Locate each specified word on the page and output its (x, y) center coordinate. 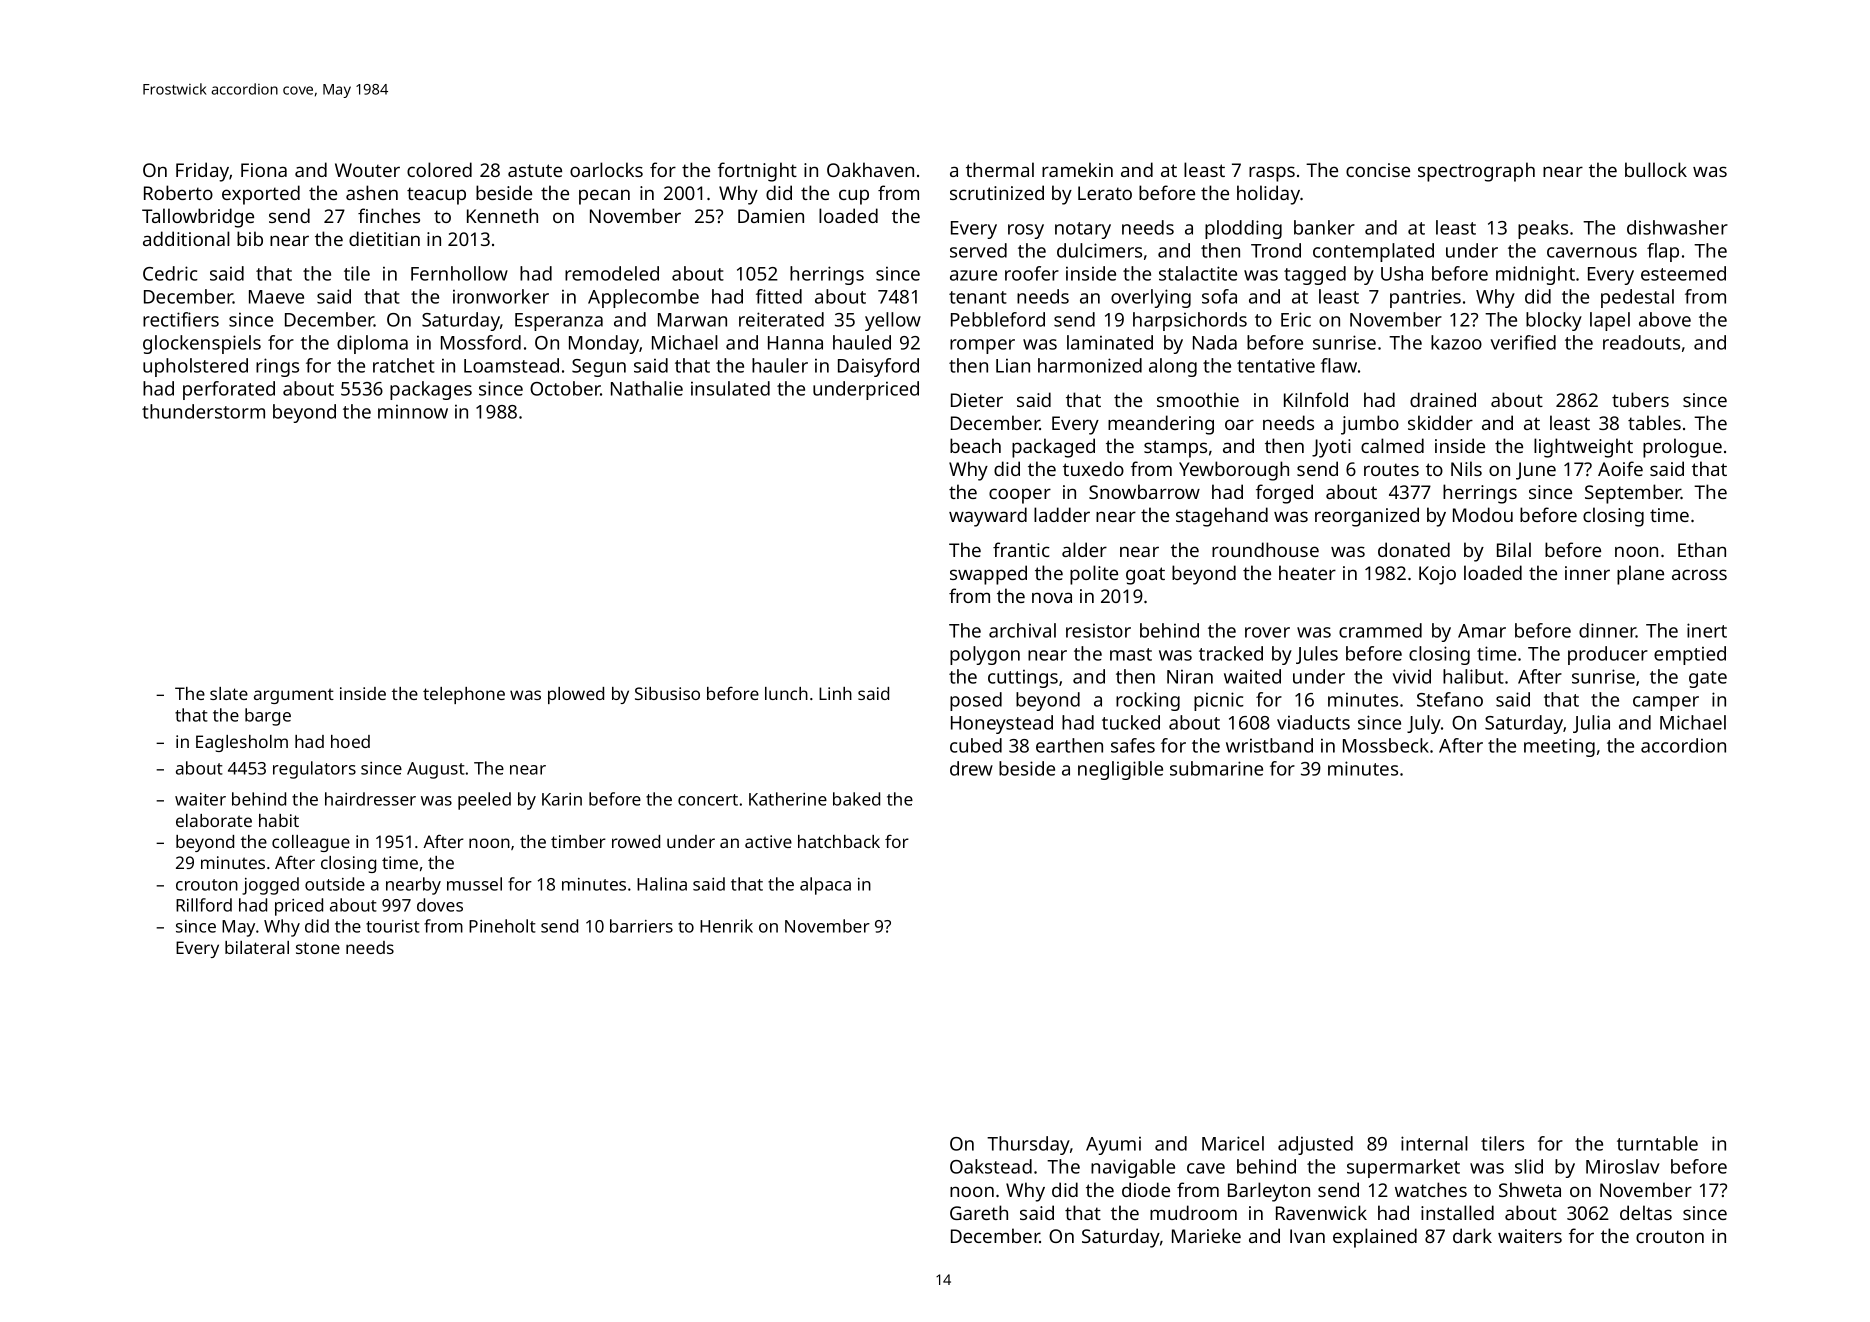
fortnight (757, 172)
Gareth (979, 1212)
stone (318, 948)
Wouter (367, 170)
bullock (1656, 169)
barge (268, 717)
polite (1094, 575)
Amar (1482, 631)
